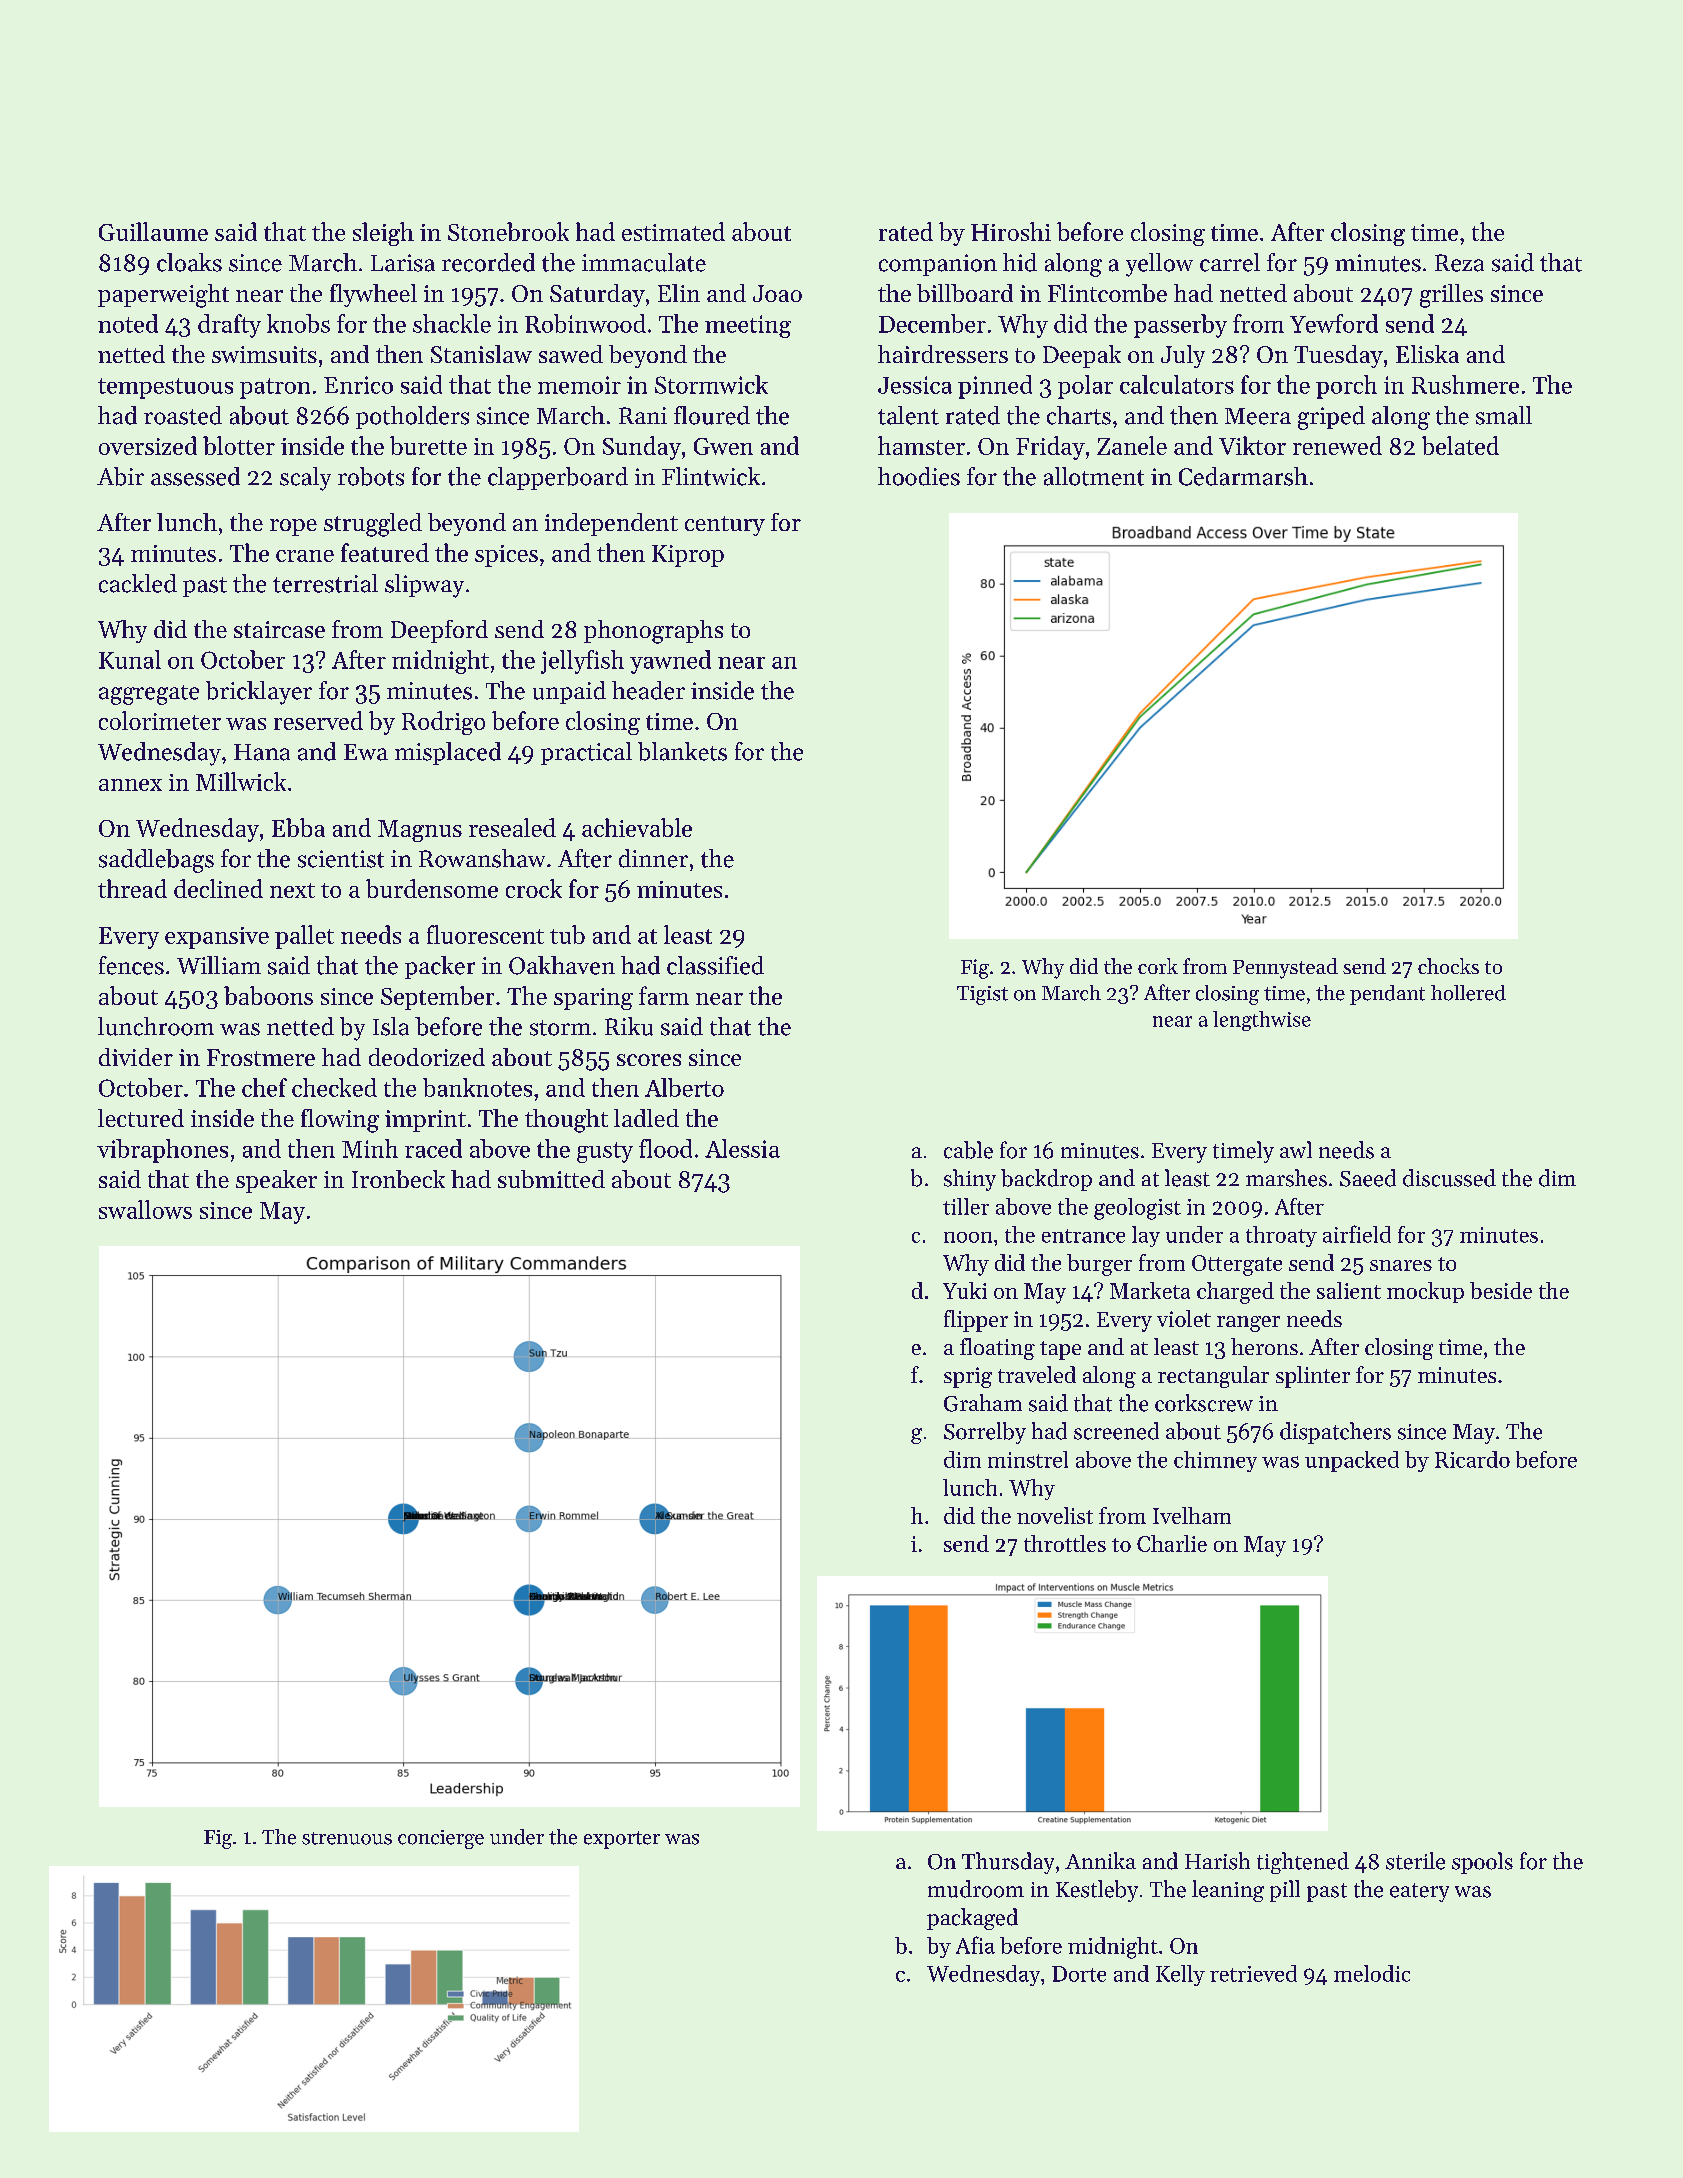  I want to click on Cedarmarsh, so click(1243, 476).
